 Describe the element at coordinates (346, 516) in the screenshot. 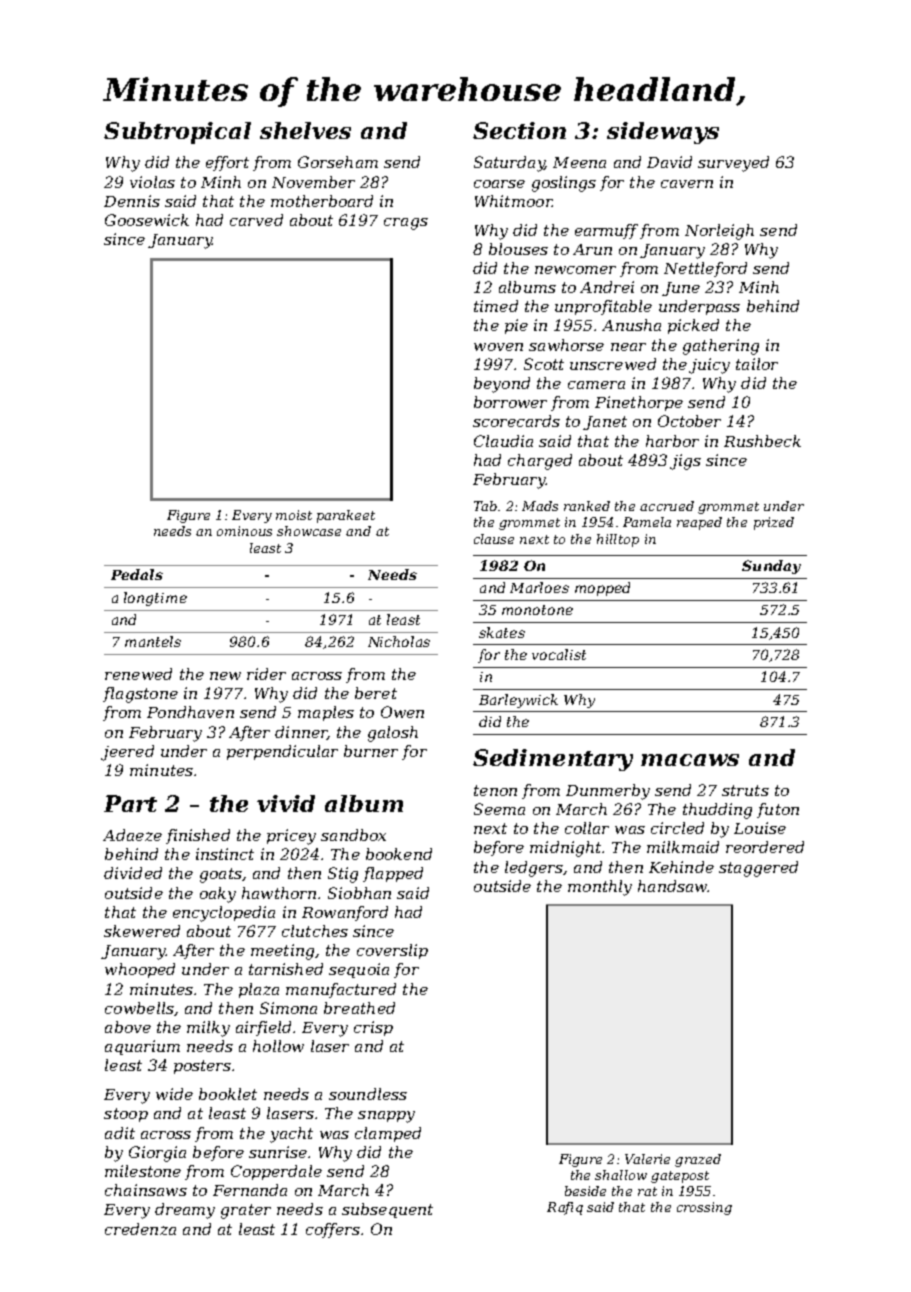

I see `parakeet` at that location.
